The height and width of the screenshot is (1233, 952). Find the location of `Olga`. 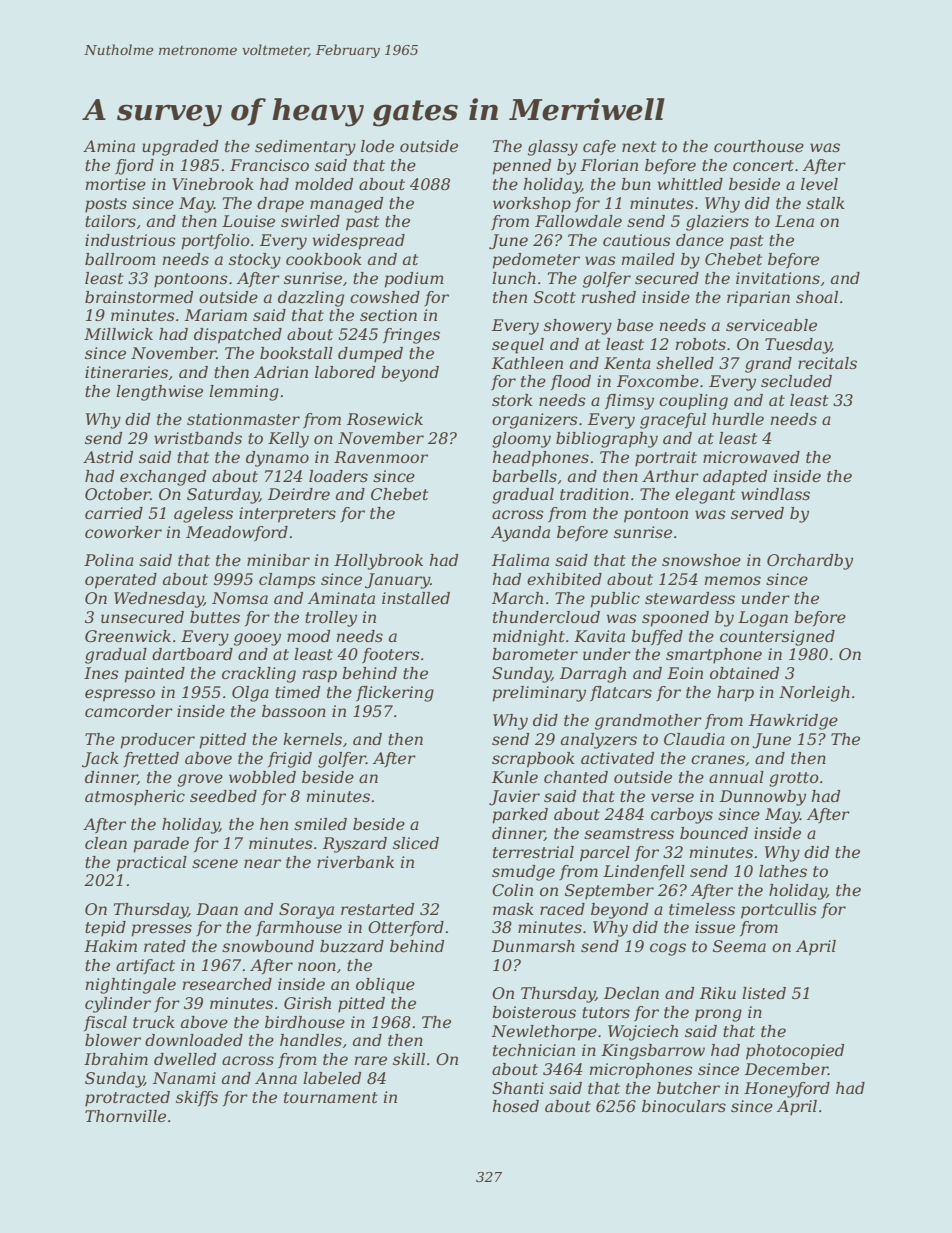

Olga is located at coordinates (250, 694).
